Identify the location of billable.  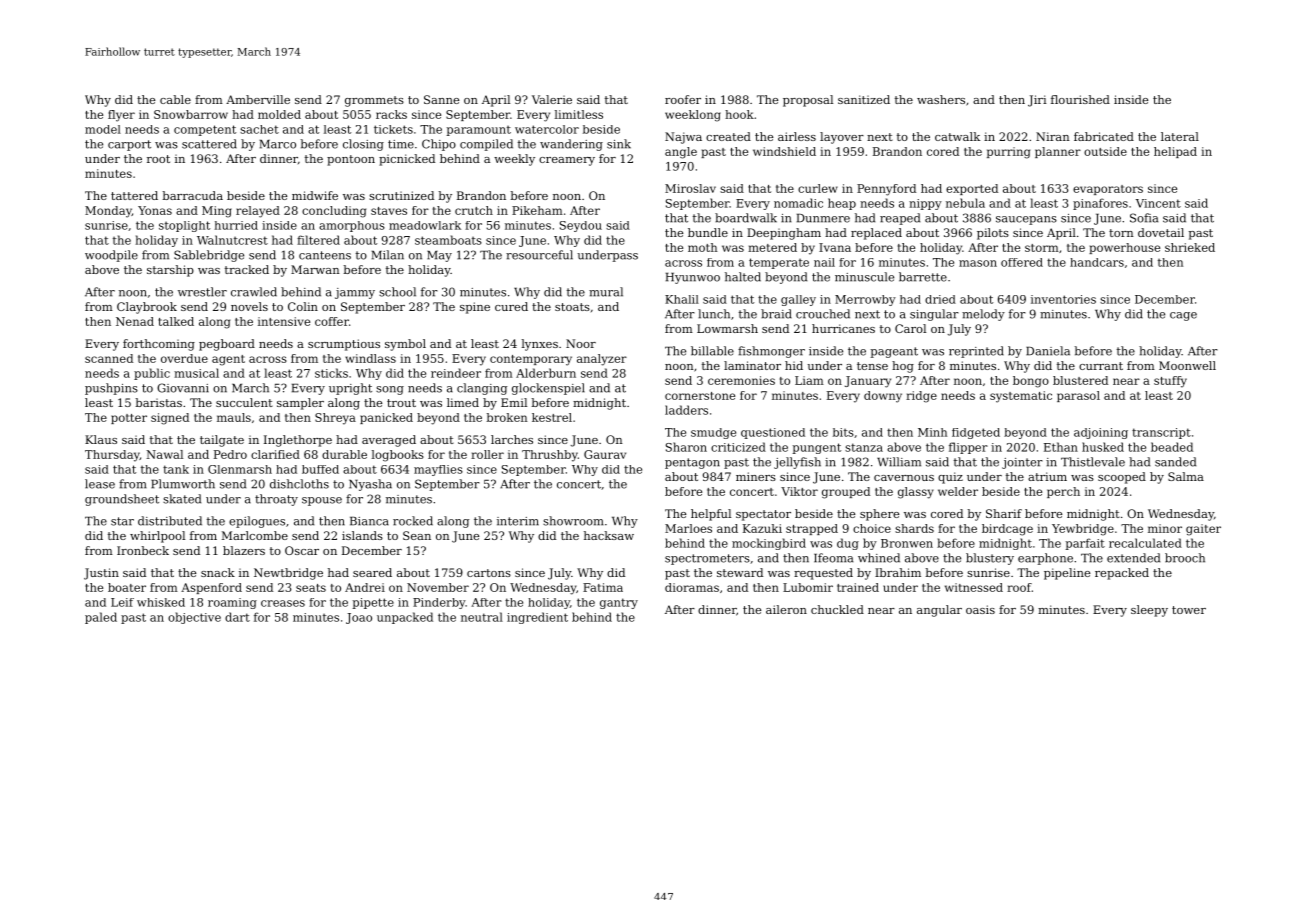
(712, 351).
